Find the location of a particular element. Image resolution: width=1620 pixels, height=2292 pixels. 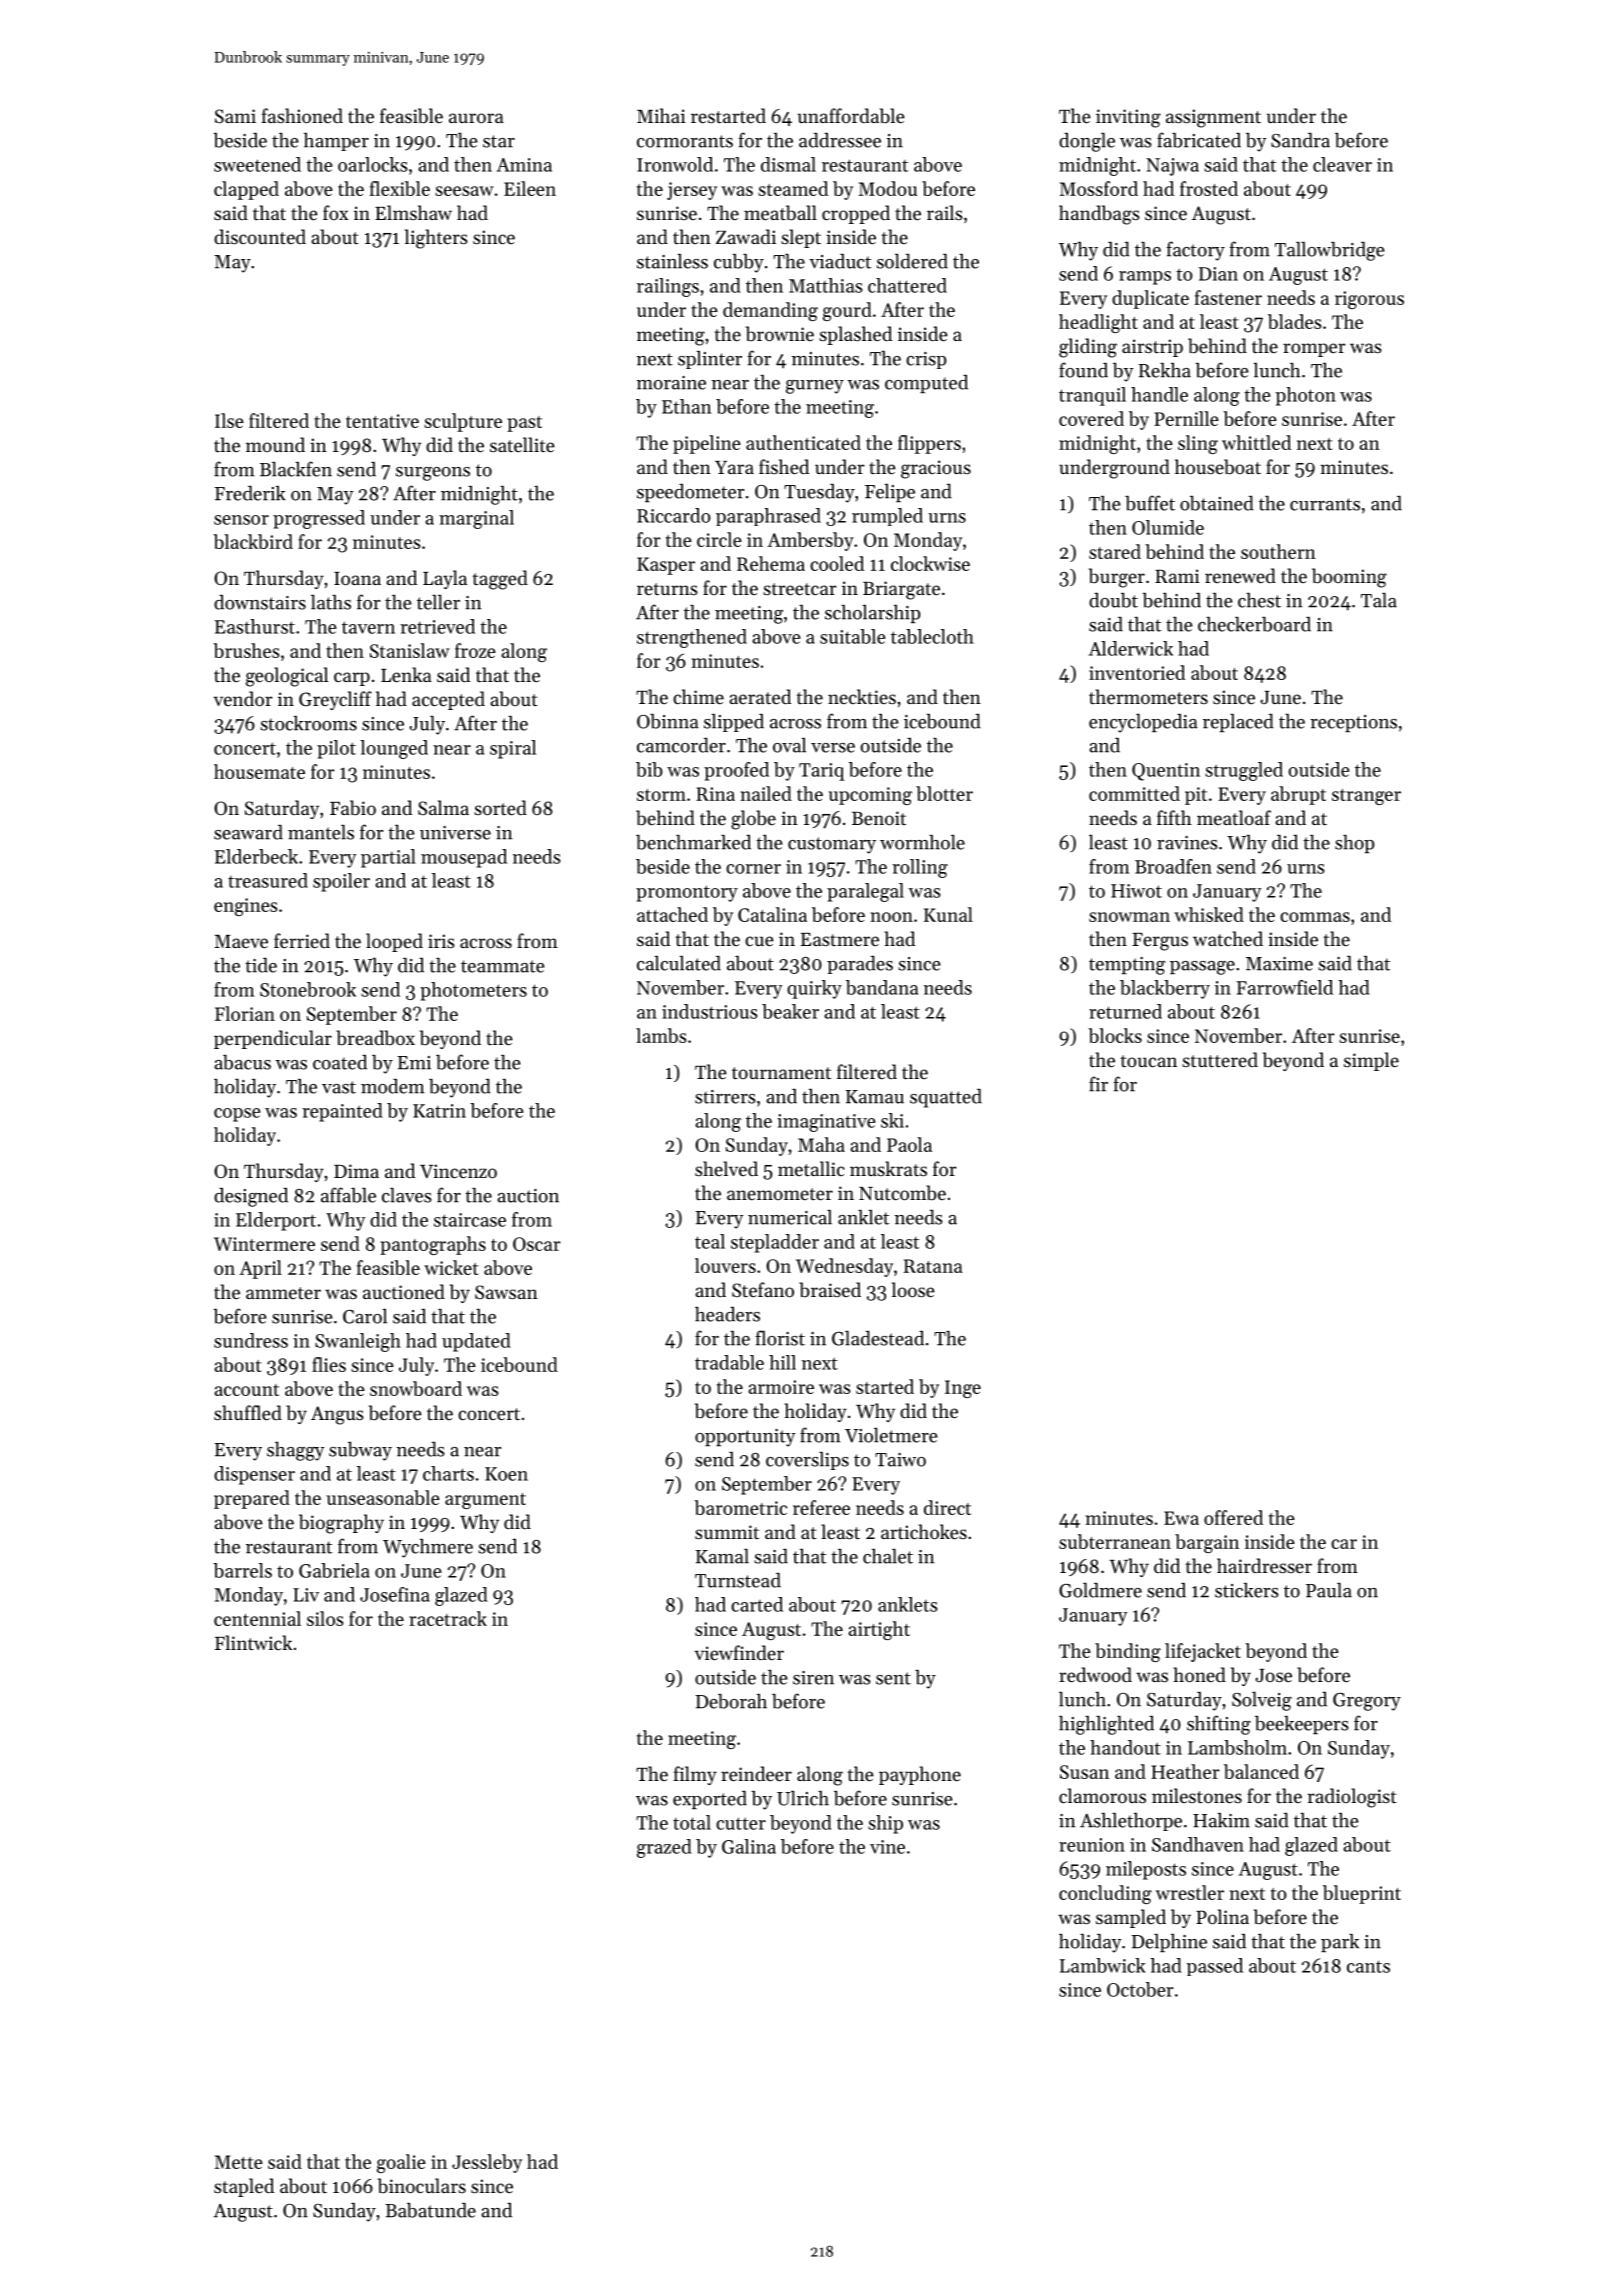

Florian is located at coordinates (245, 1013).
